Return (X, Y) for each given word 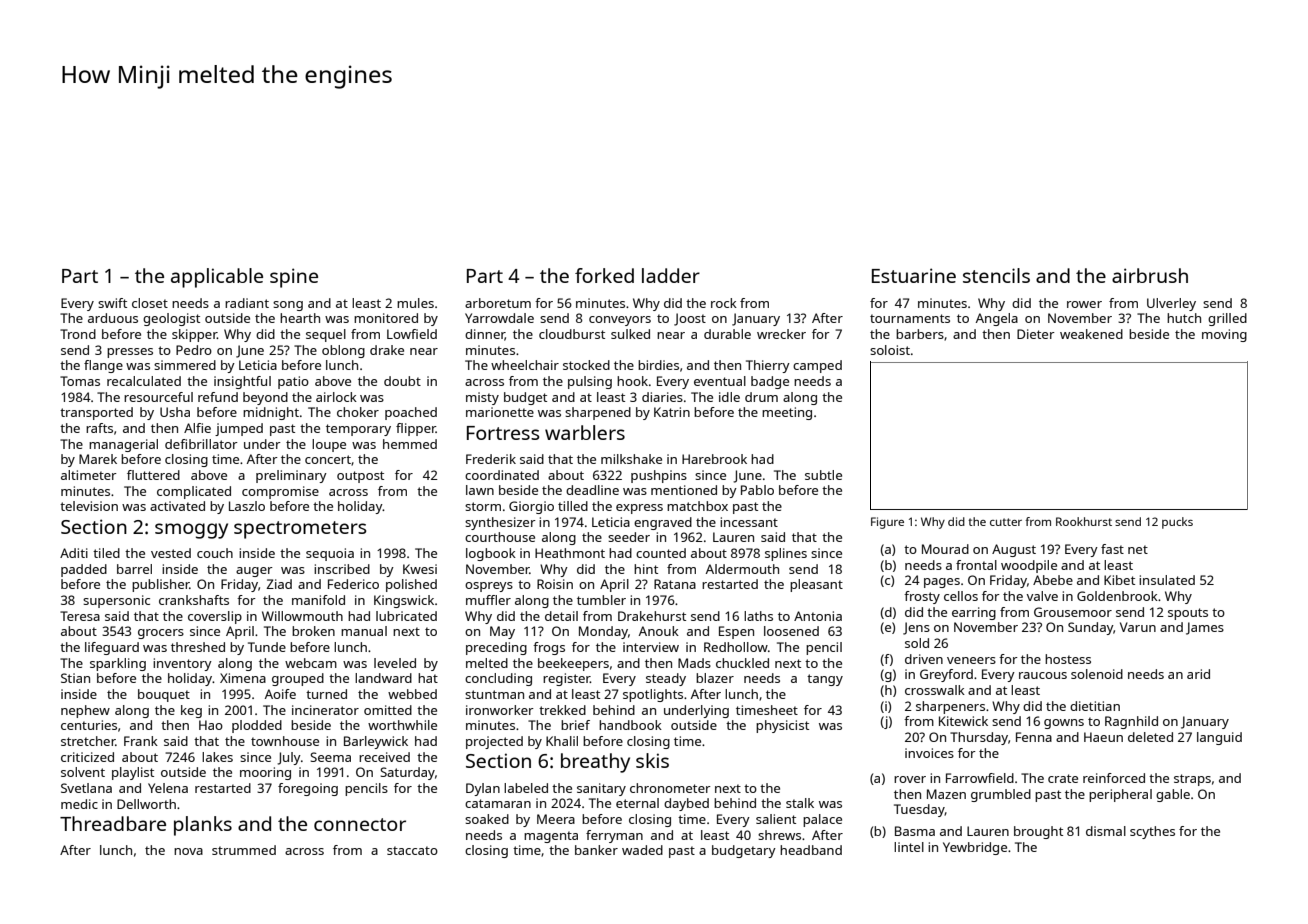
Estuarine (914, 275)
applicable (217, 278)
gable (1173, 795)
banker (596, 850)
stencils (996, 275)
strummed (244, 850)
